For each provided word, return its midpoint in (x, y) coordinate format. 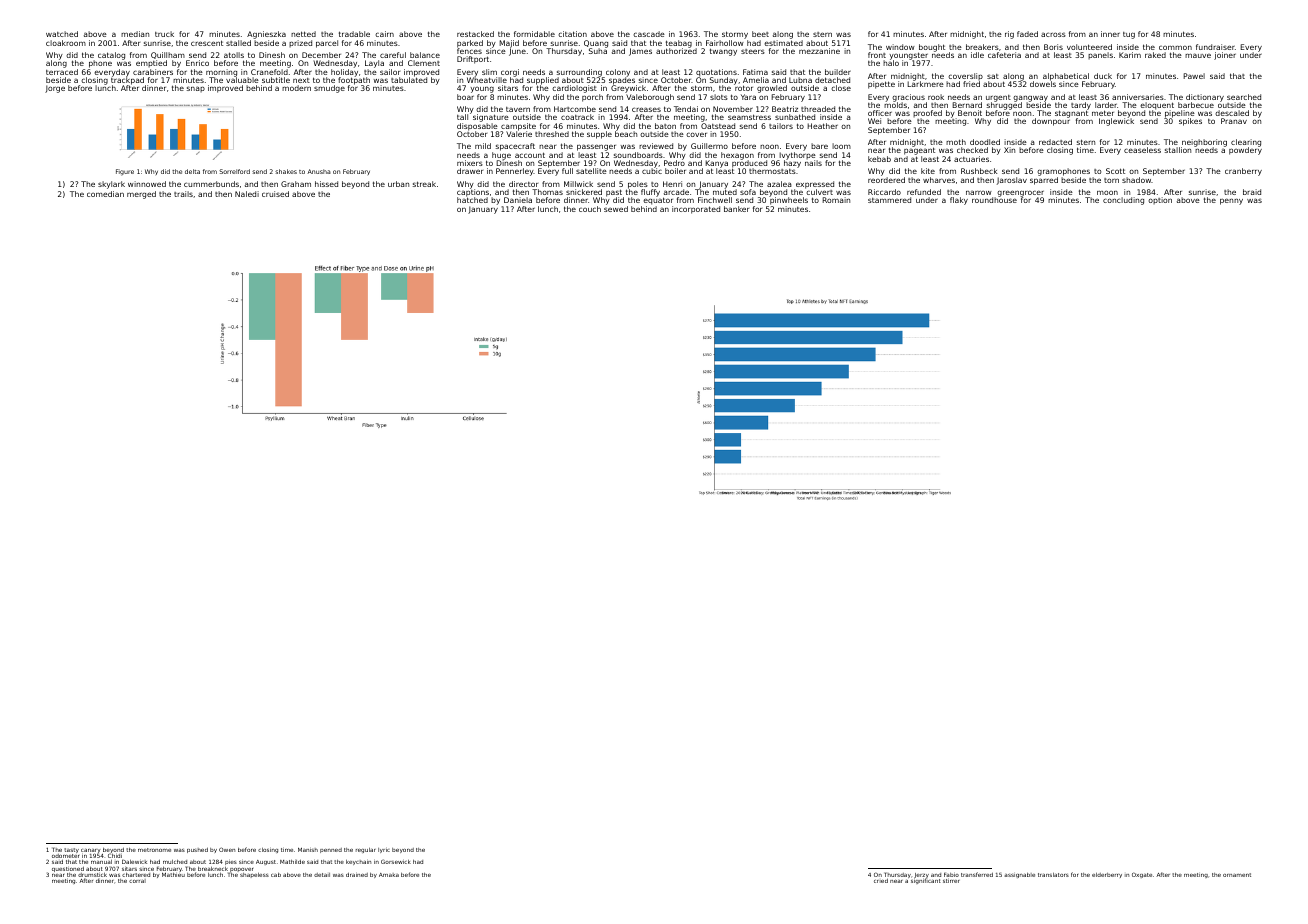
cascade (649, 34)
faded (1027, 34)
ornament (1237, 875)
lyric (384, 850)
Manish (308, 850)
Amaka (389, 875)
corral (137, 881)
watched (62, 34)
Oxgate (1142, 875)
